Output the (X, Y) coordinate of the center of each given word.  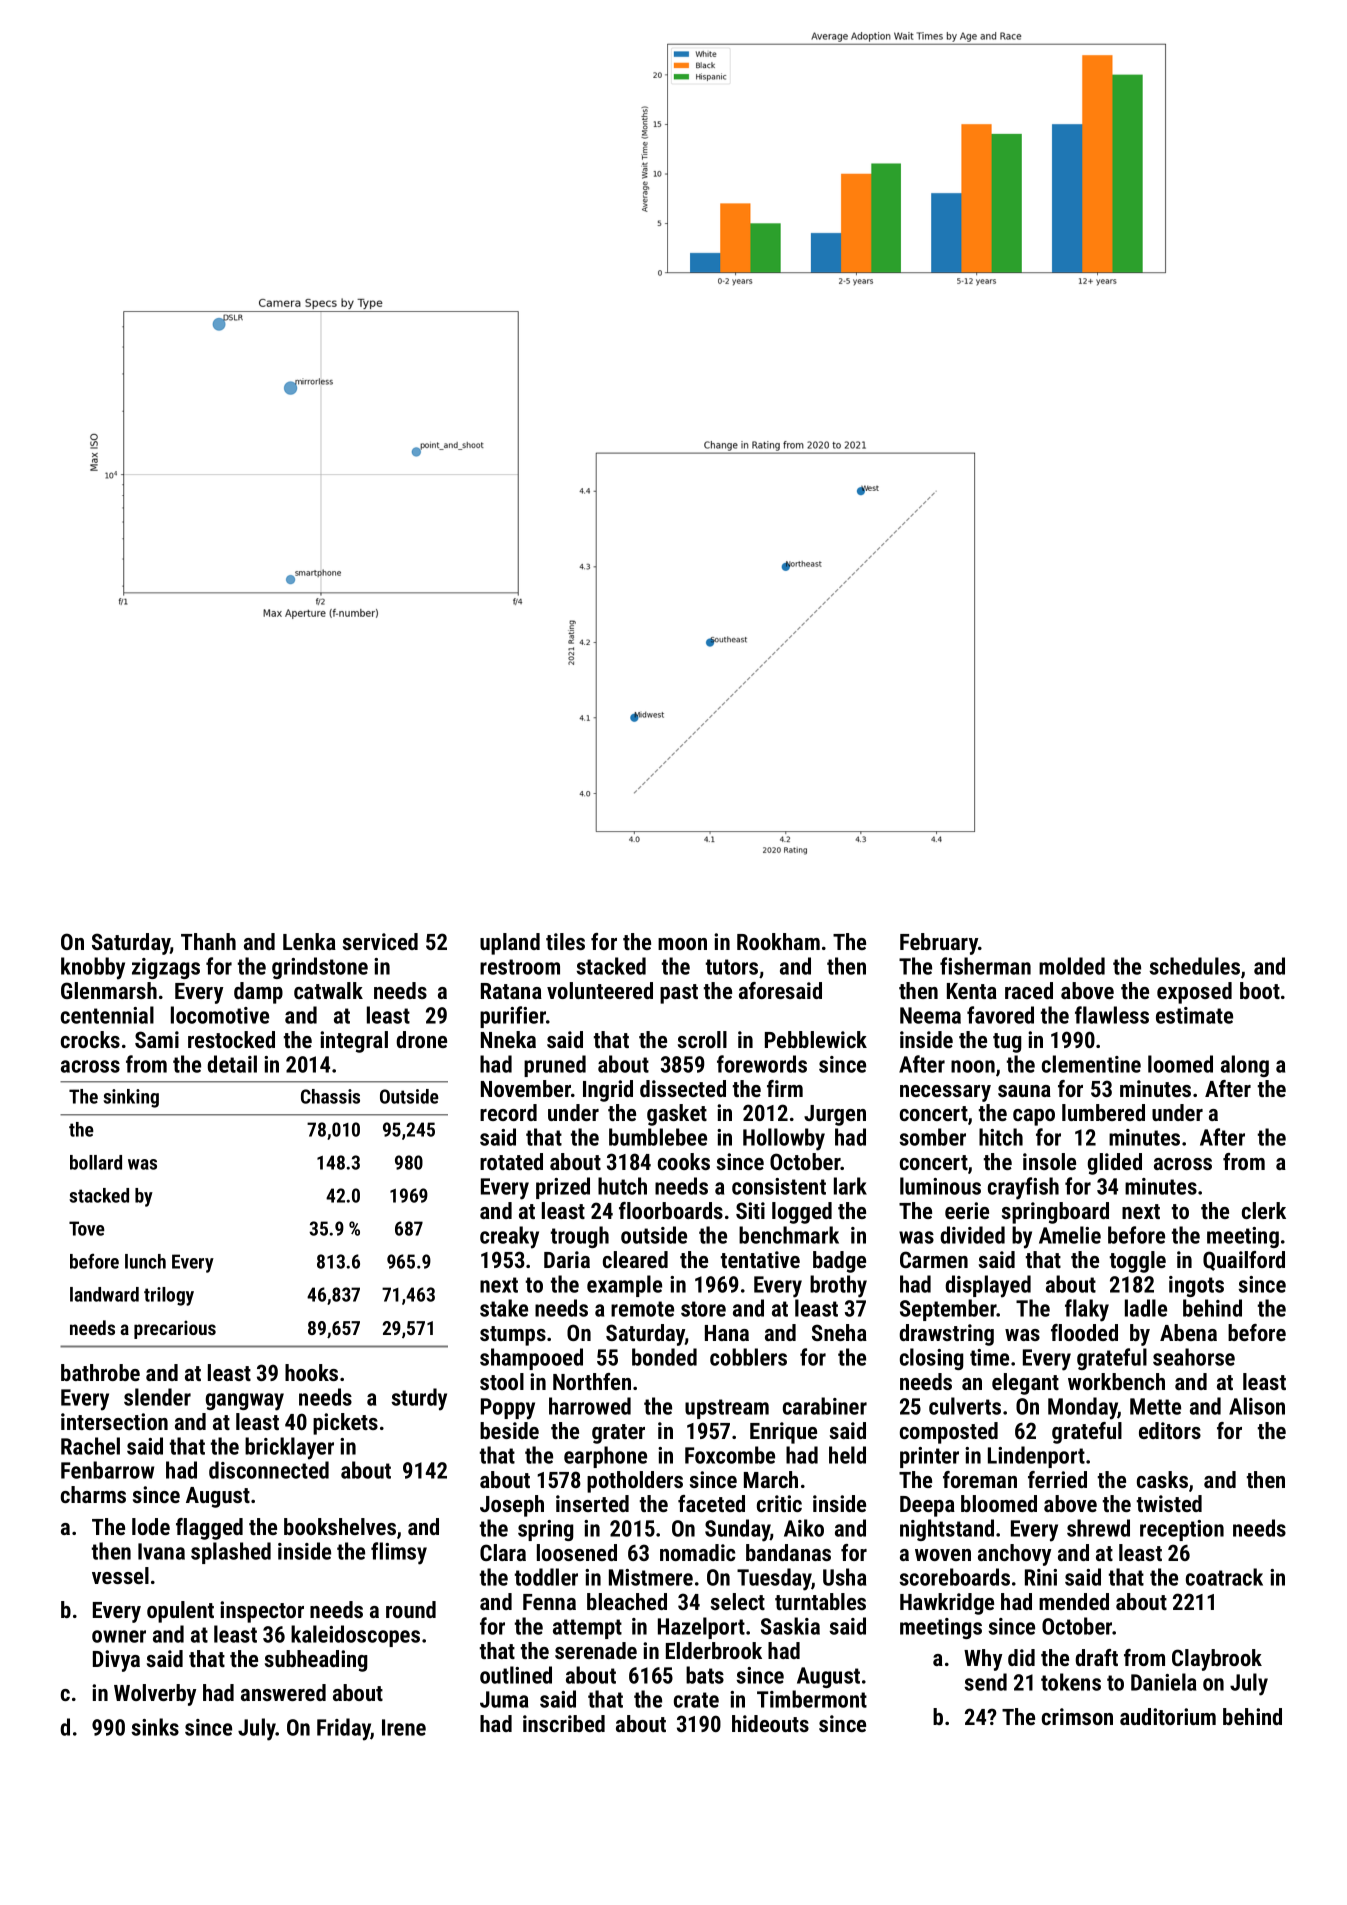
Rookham (778, 941)
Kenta (972, 991)
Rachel (90, 1446)
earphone (605, 1457)
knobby (93, 968)
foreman (980, 1479)
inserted (592, 1503)
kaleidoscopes (355, 1636)
